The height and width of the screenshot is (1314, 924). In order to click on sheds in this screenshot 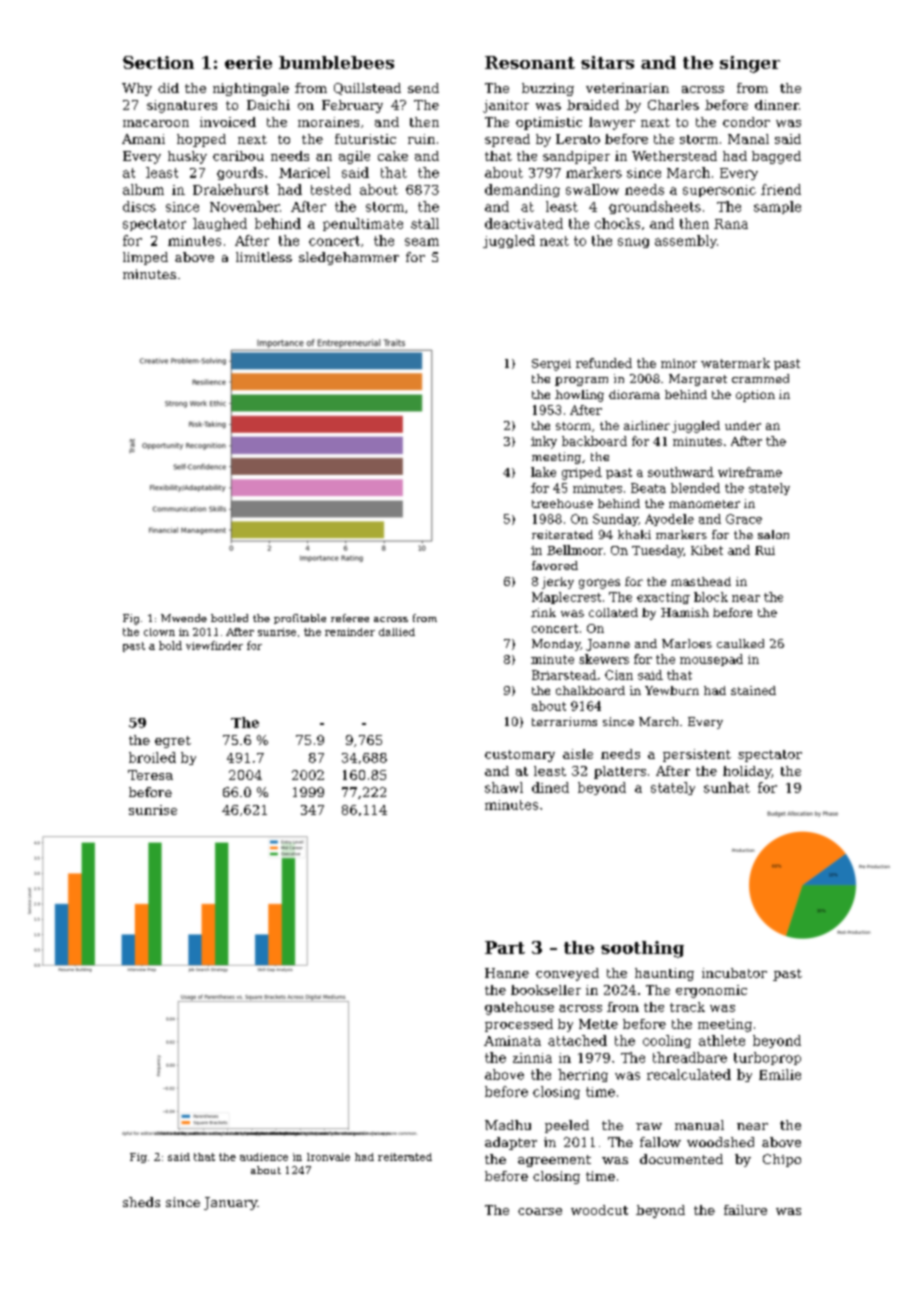, I will do `click(141, 1202)`.
